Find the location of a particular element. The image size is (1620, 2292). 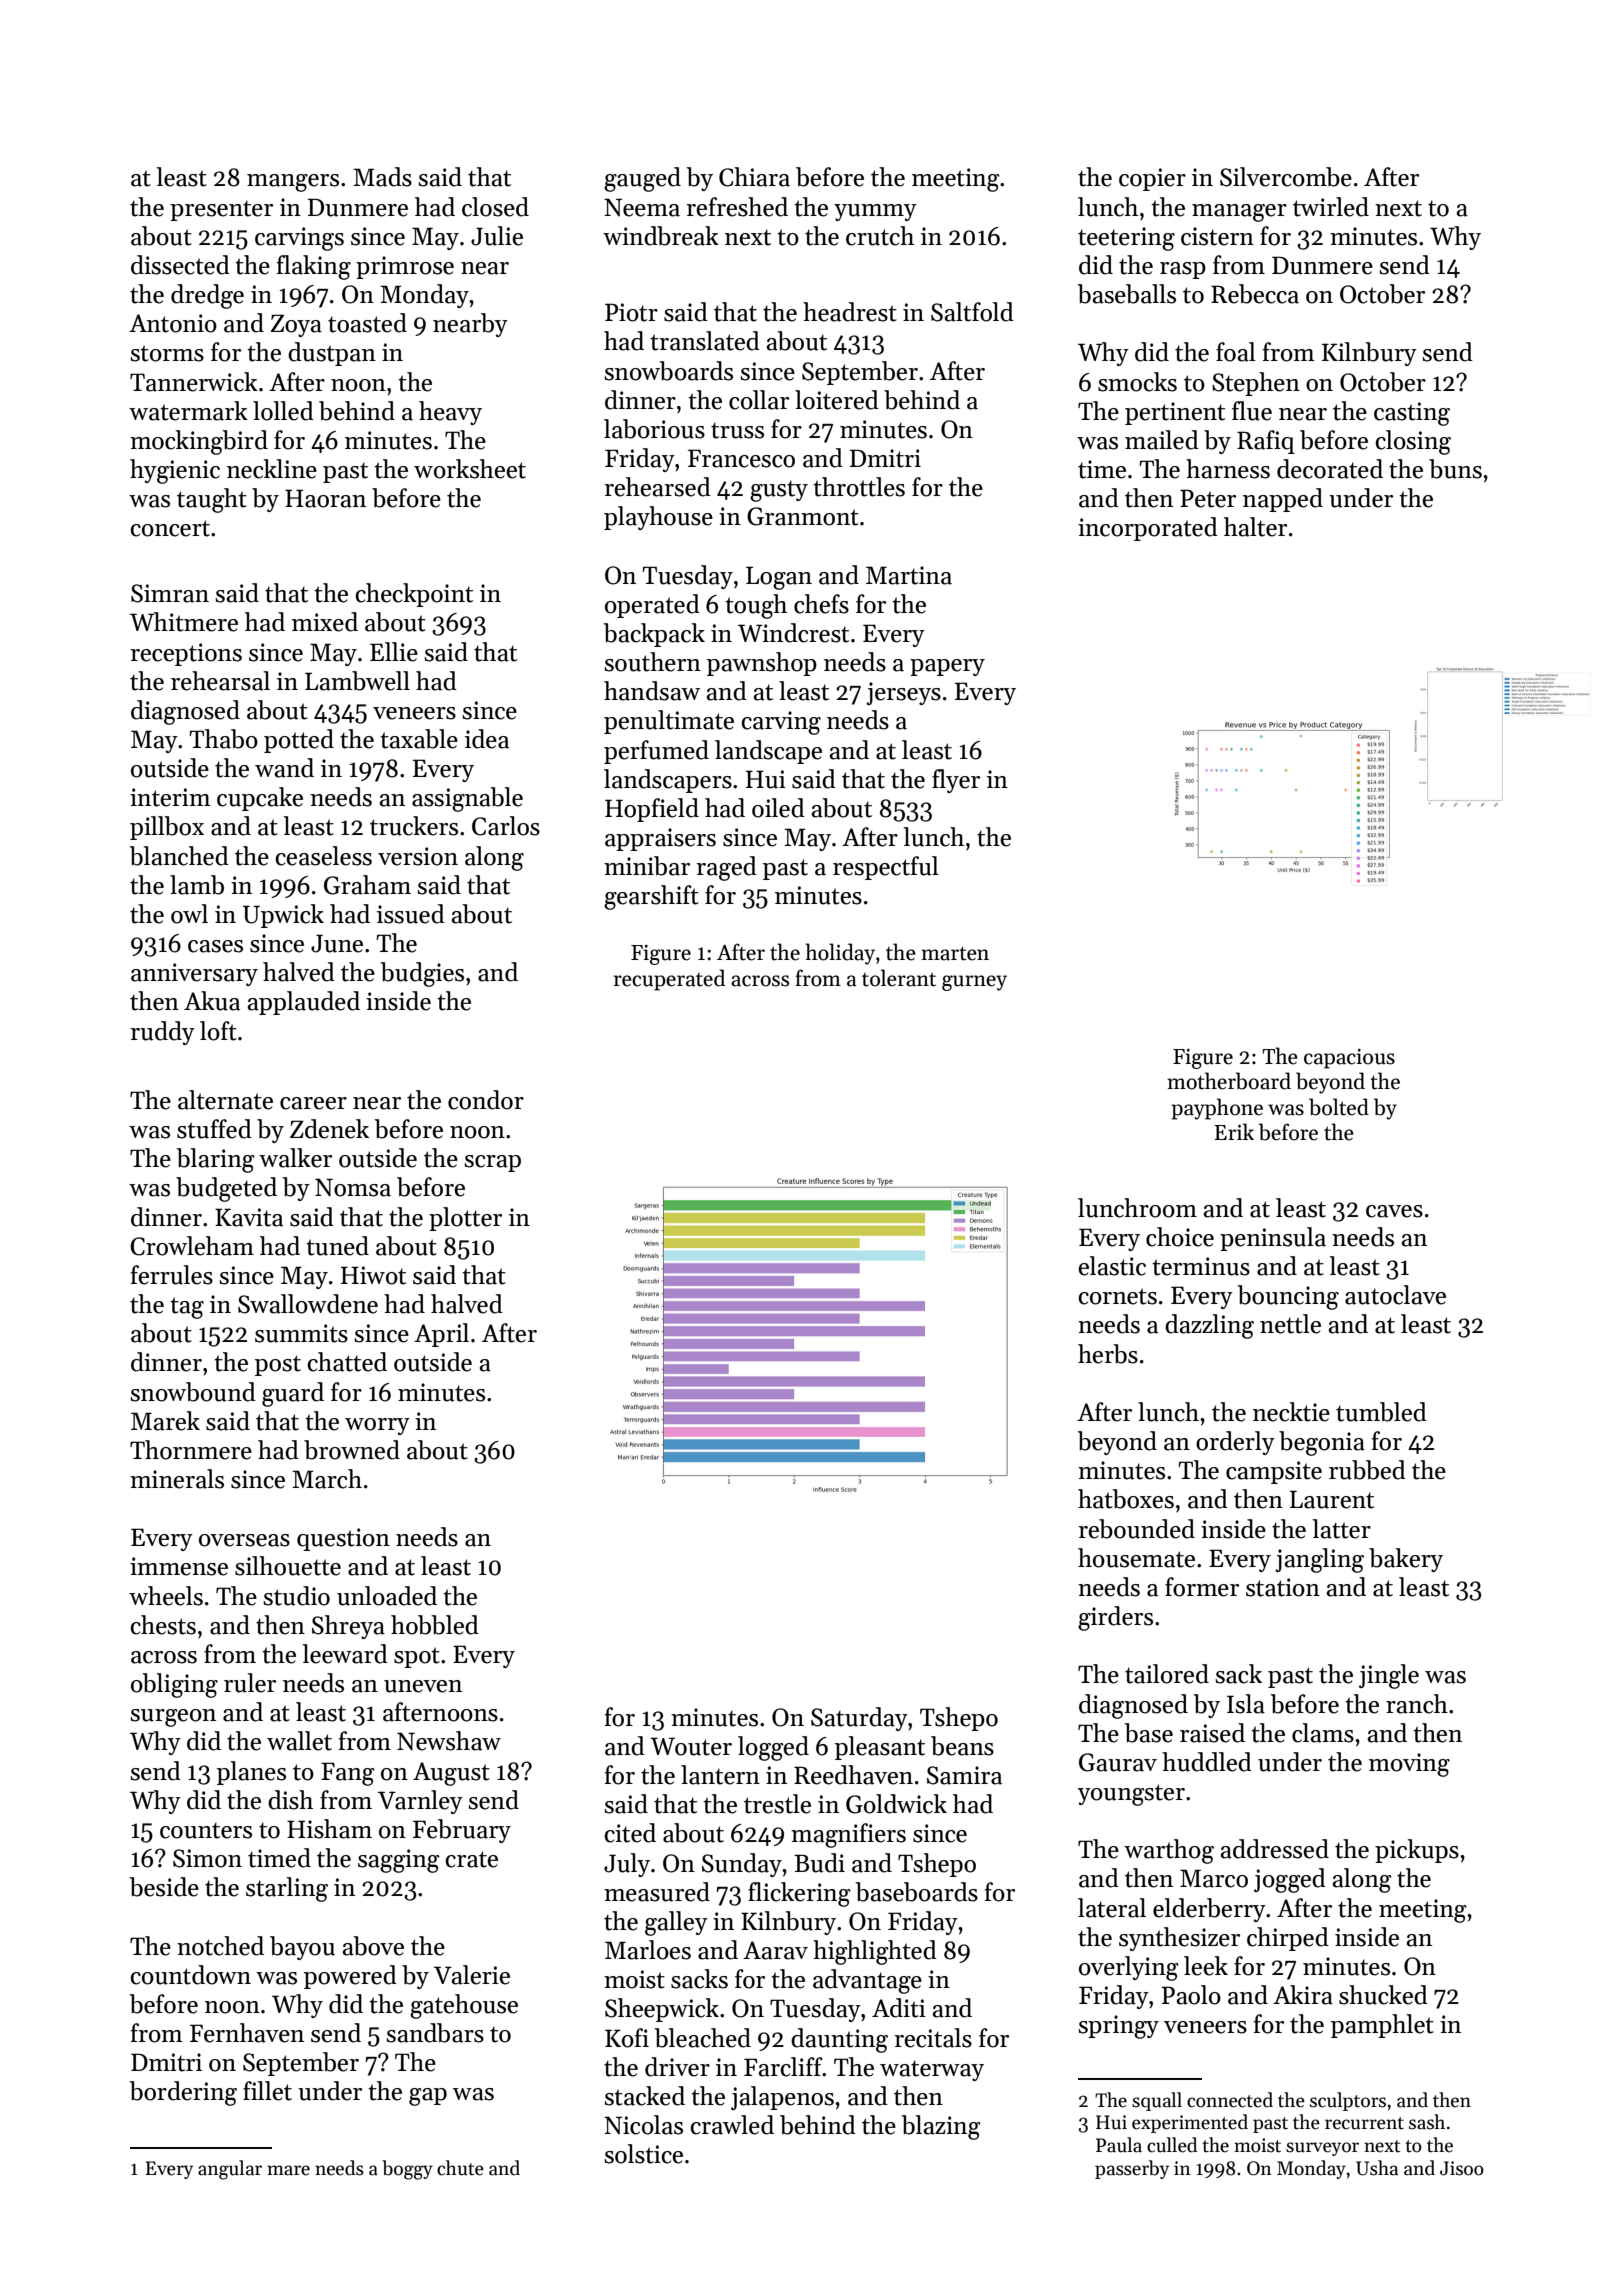

worry is located at coordinates (377, 1426).
